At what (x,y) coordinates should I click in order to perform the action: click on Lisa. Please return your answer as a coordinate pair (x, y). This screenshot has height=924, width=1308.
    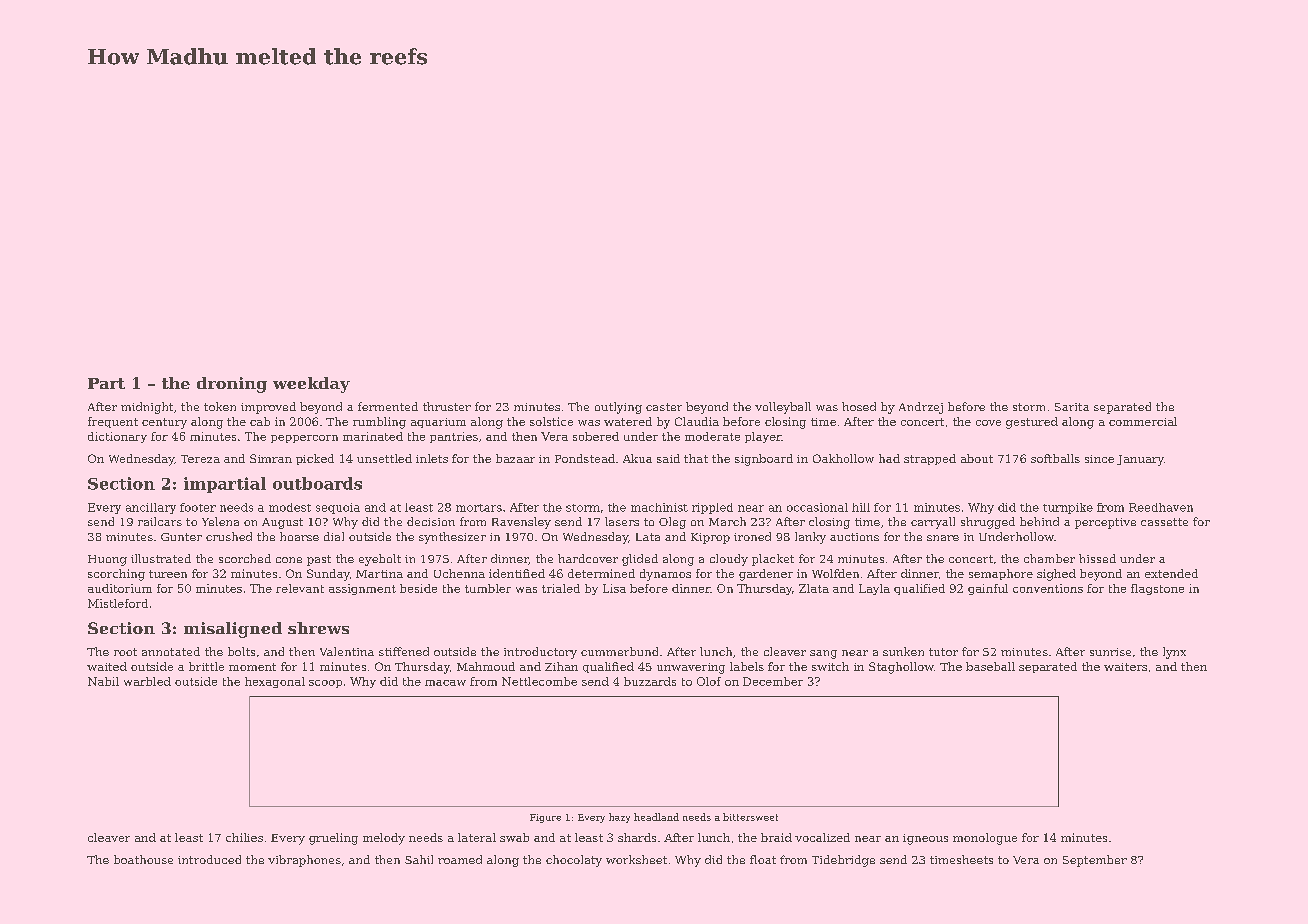
    Looking at the image, I should click on (614, 588).
